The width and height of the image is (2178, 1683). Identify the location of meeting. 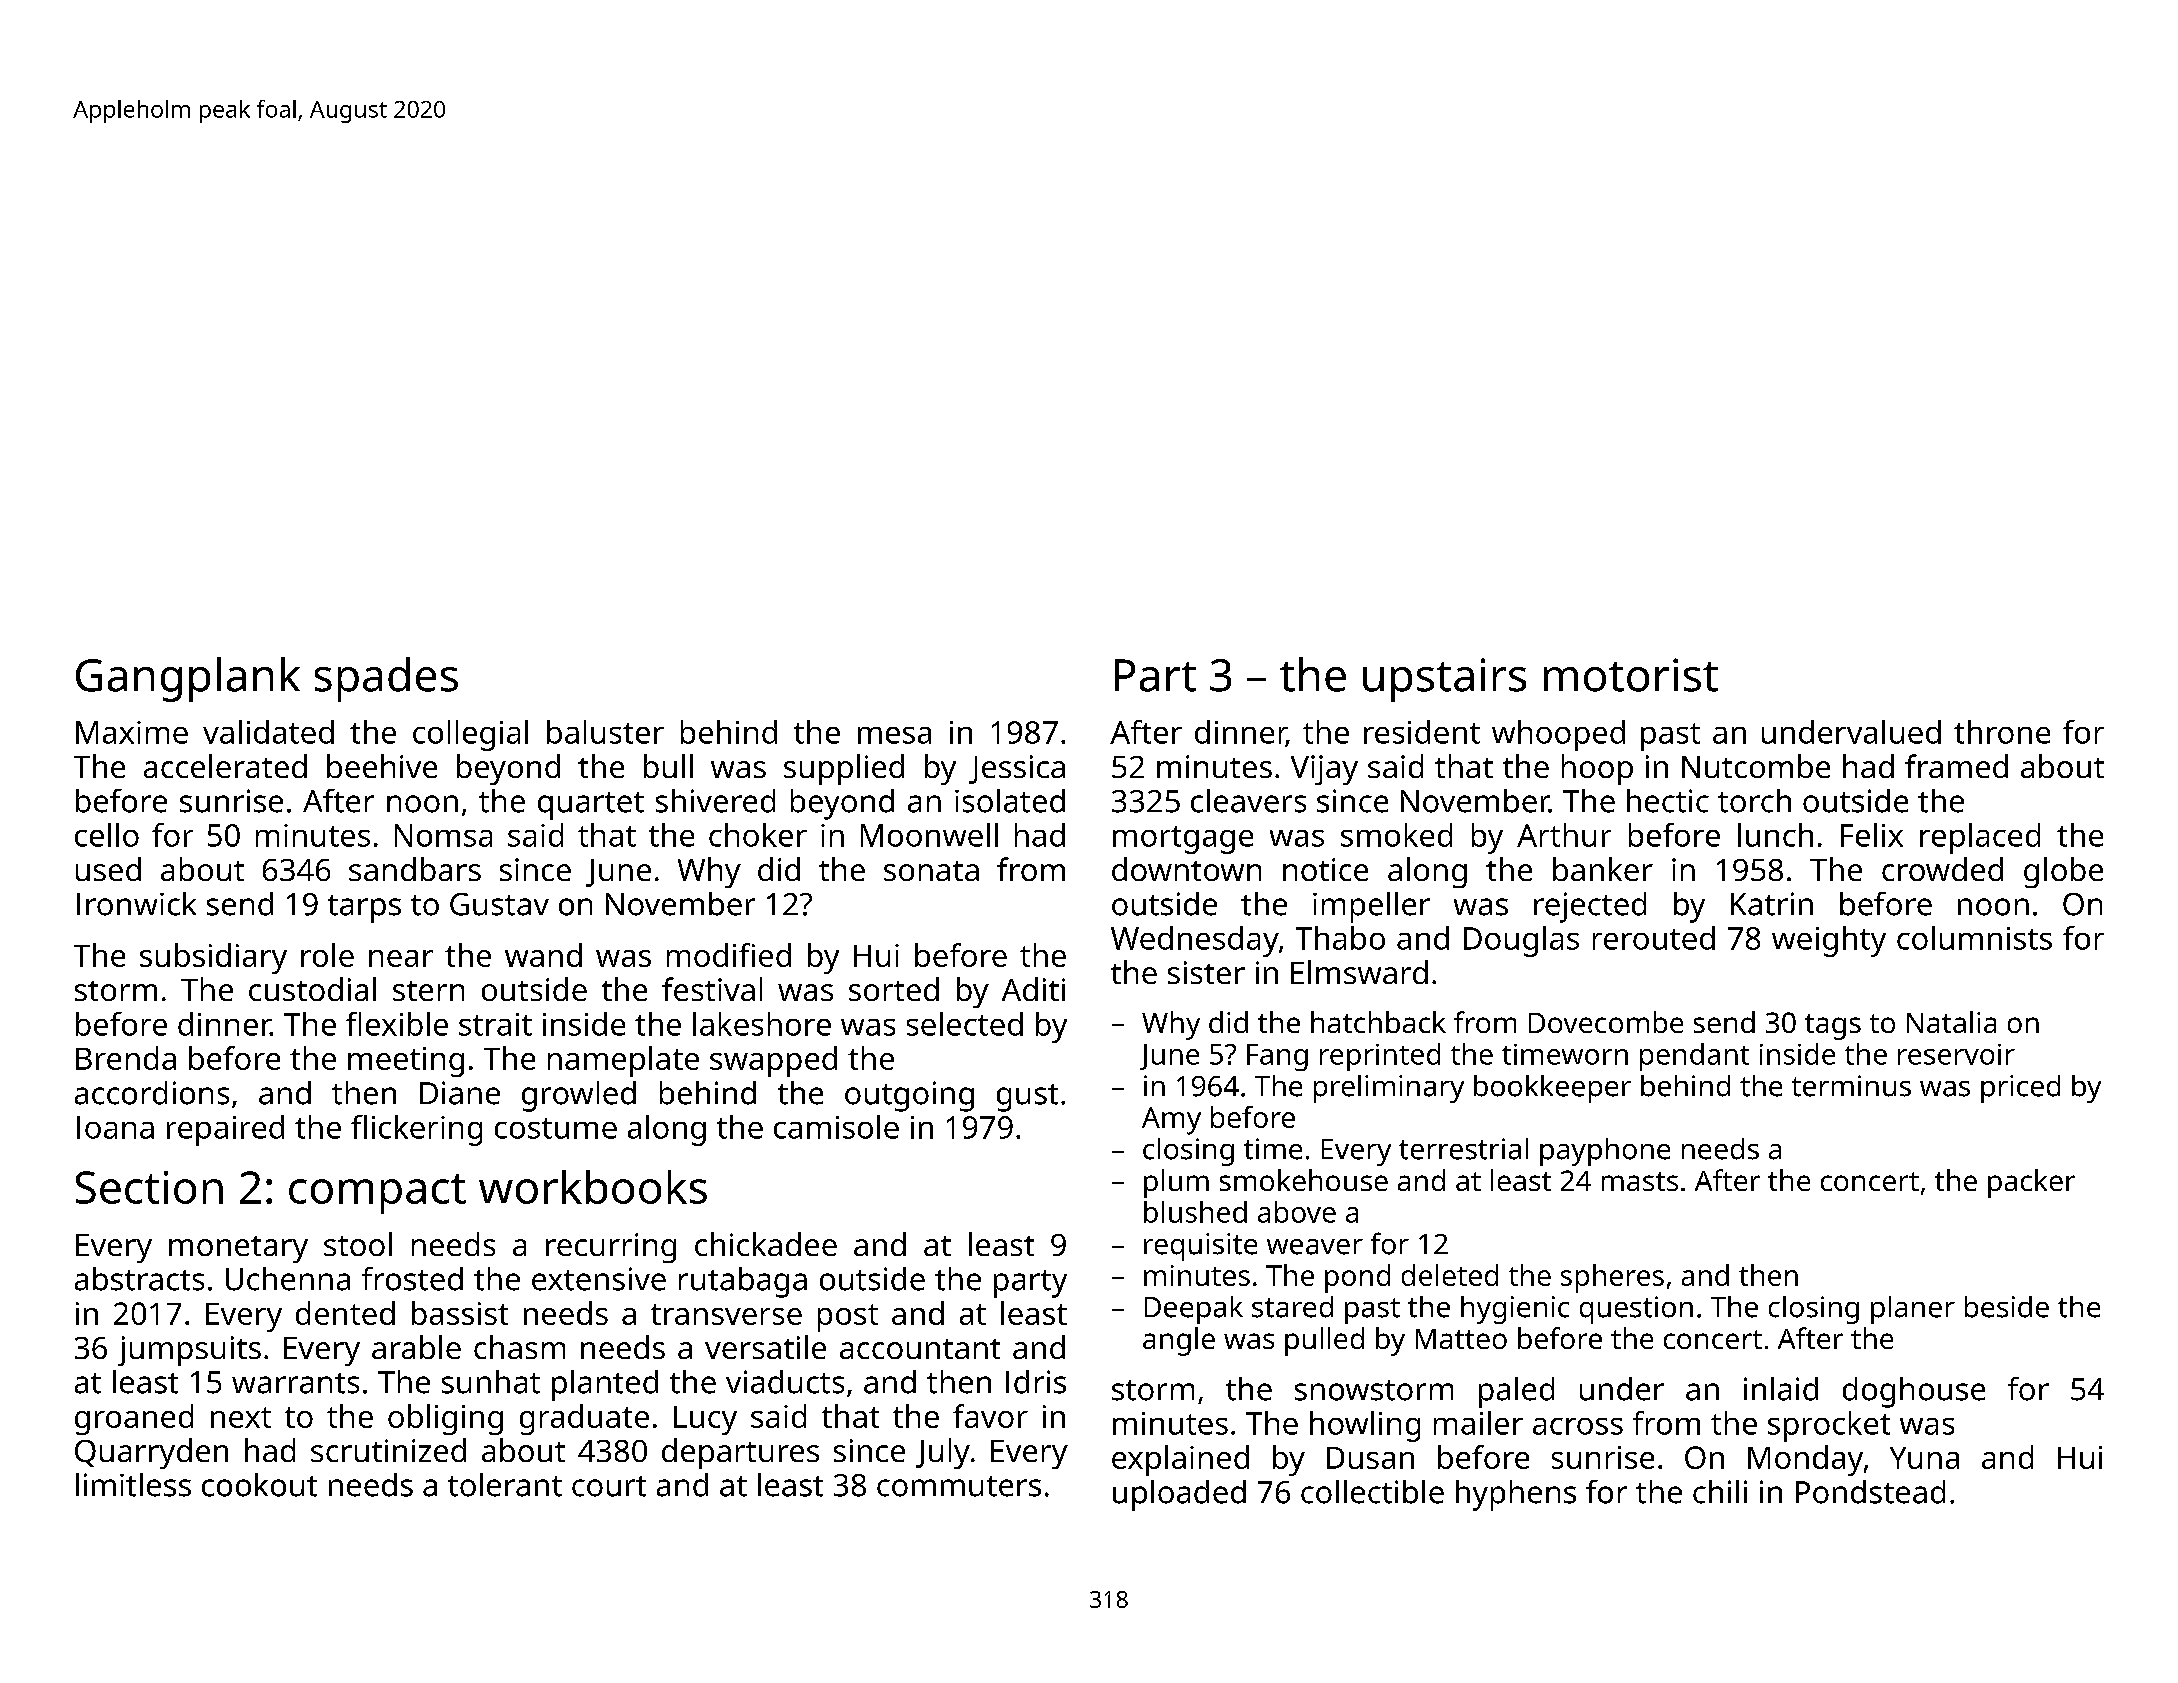
(406, 1062).
